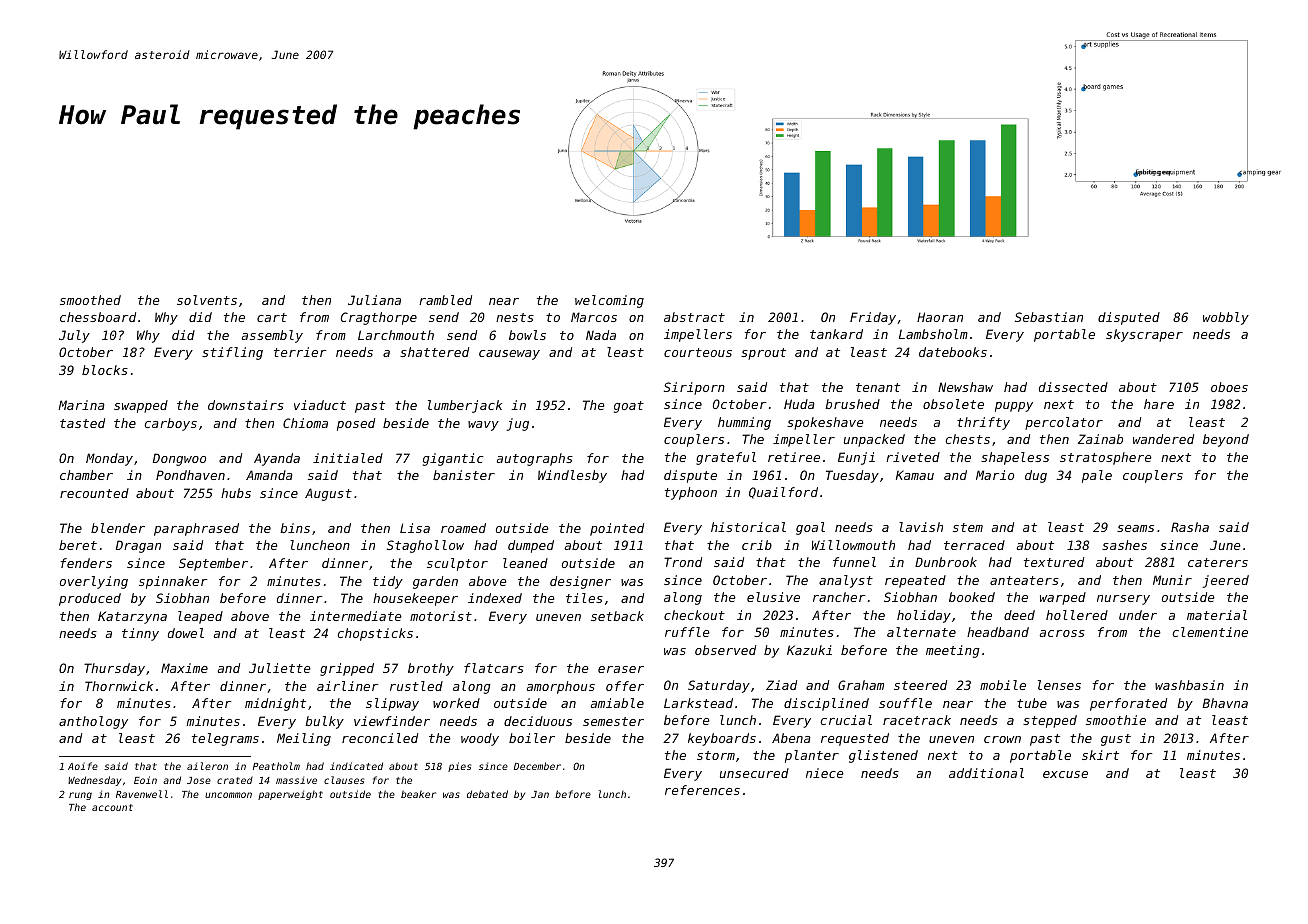  What do you see at coordinates (1190, 527) in the document?
I see `Rasha` at bounding box center [1190, 527].
